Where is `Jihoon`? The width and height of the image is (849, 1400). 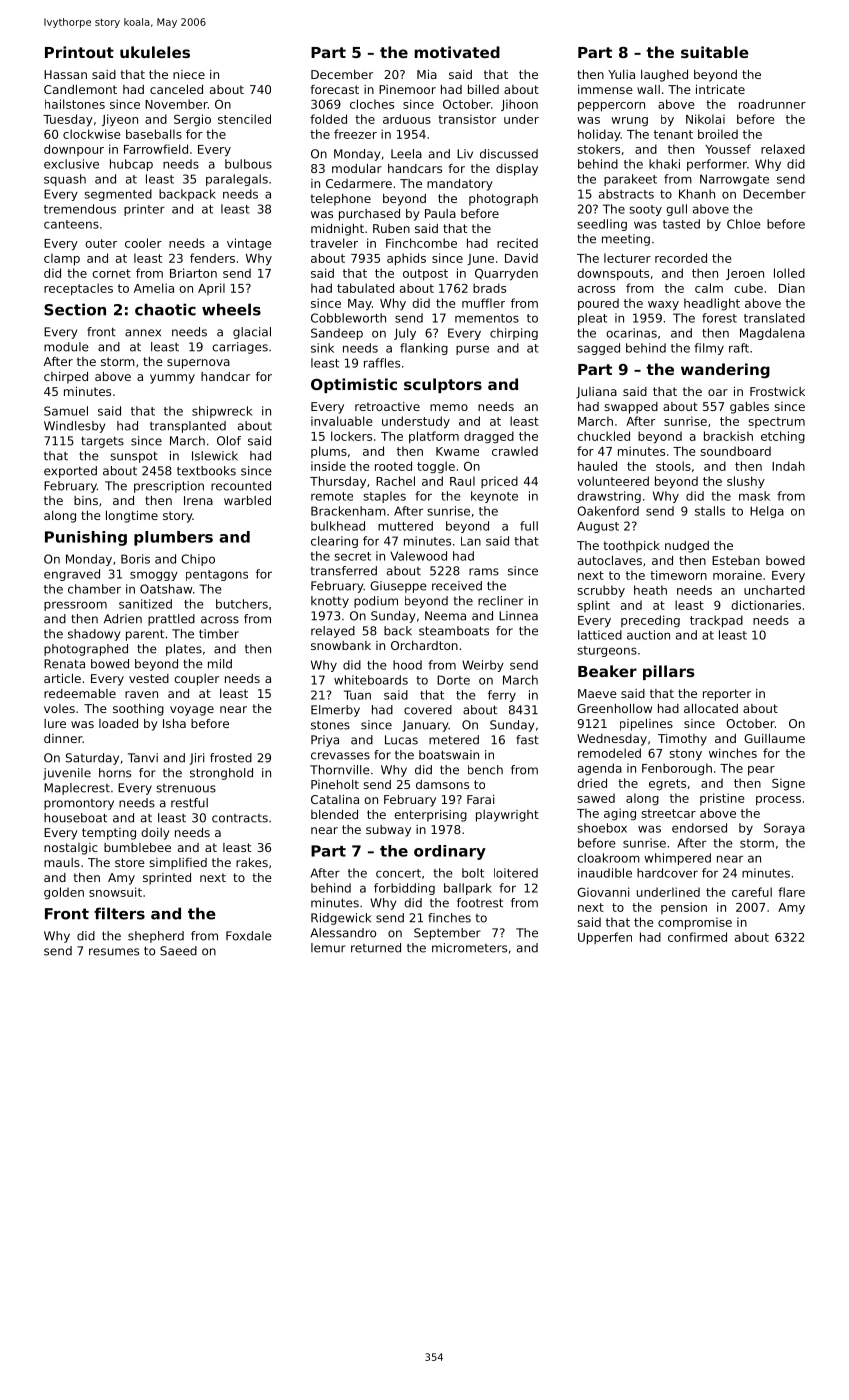
Jihoon is located at coordinates (519, 105).
